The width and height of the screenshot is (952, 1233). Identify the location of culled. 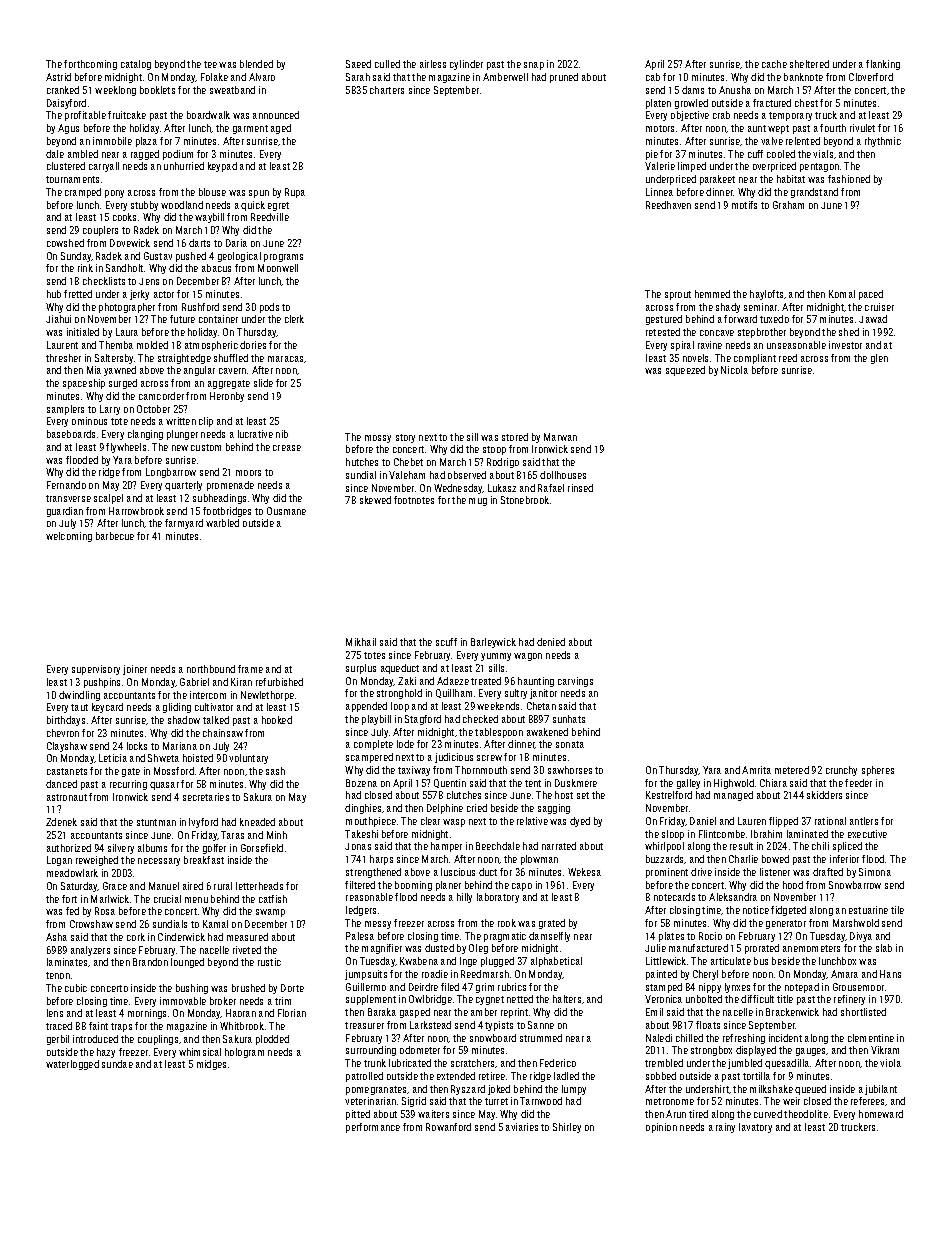
(387, 64).
